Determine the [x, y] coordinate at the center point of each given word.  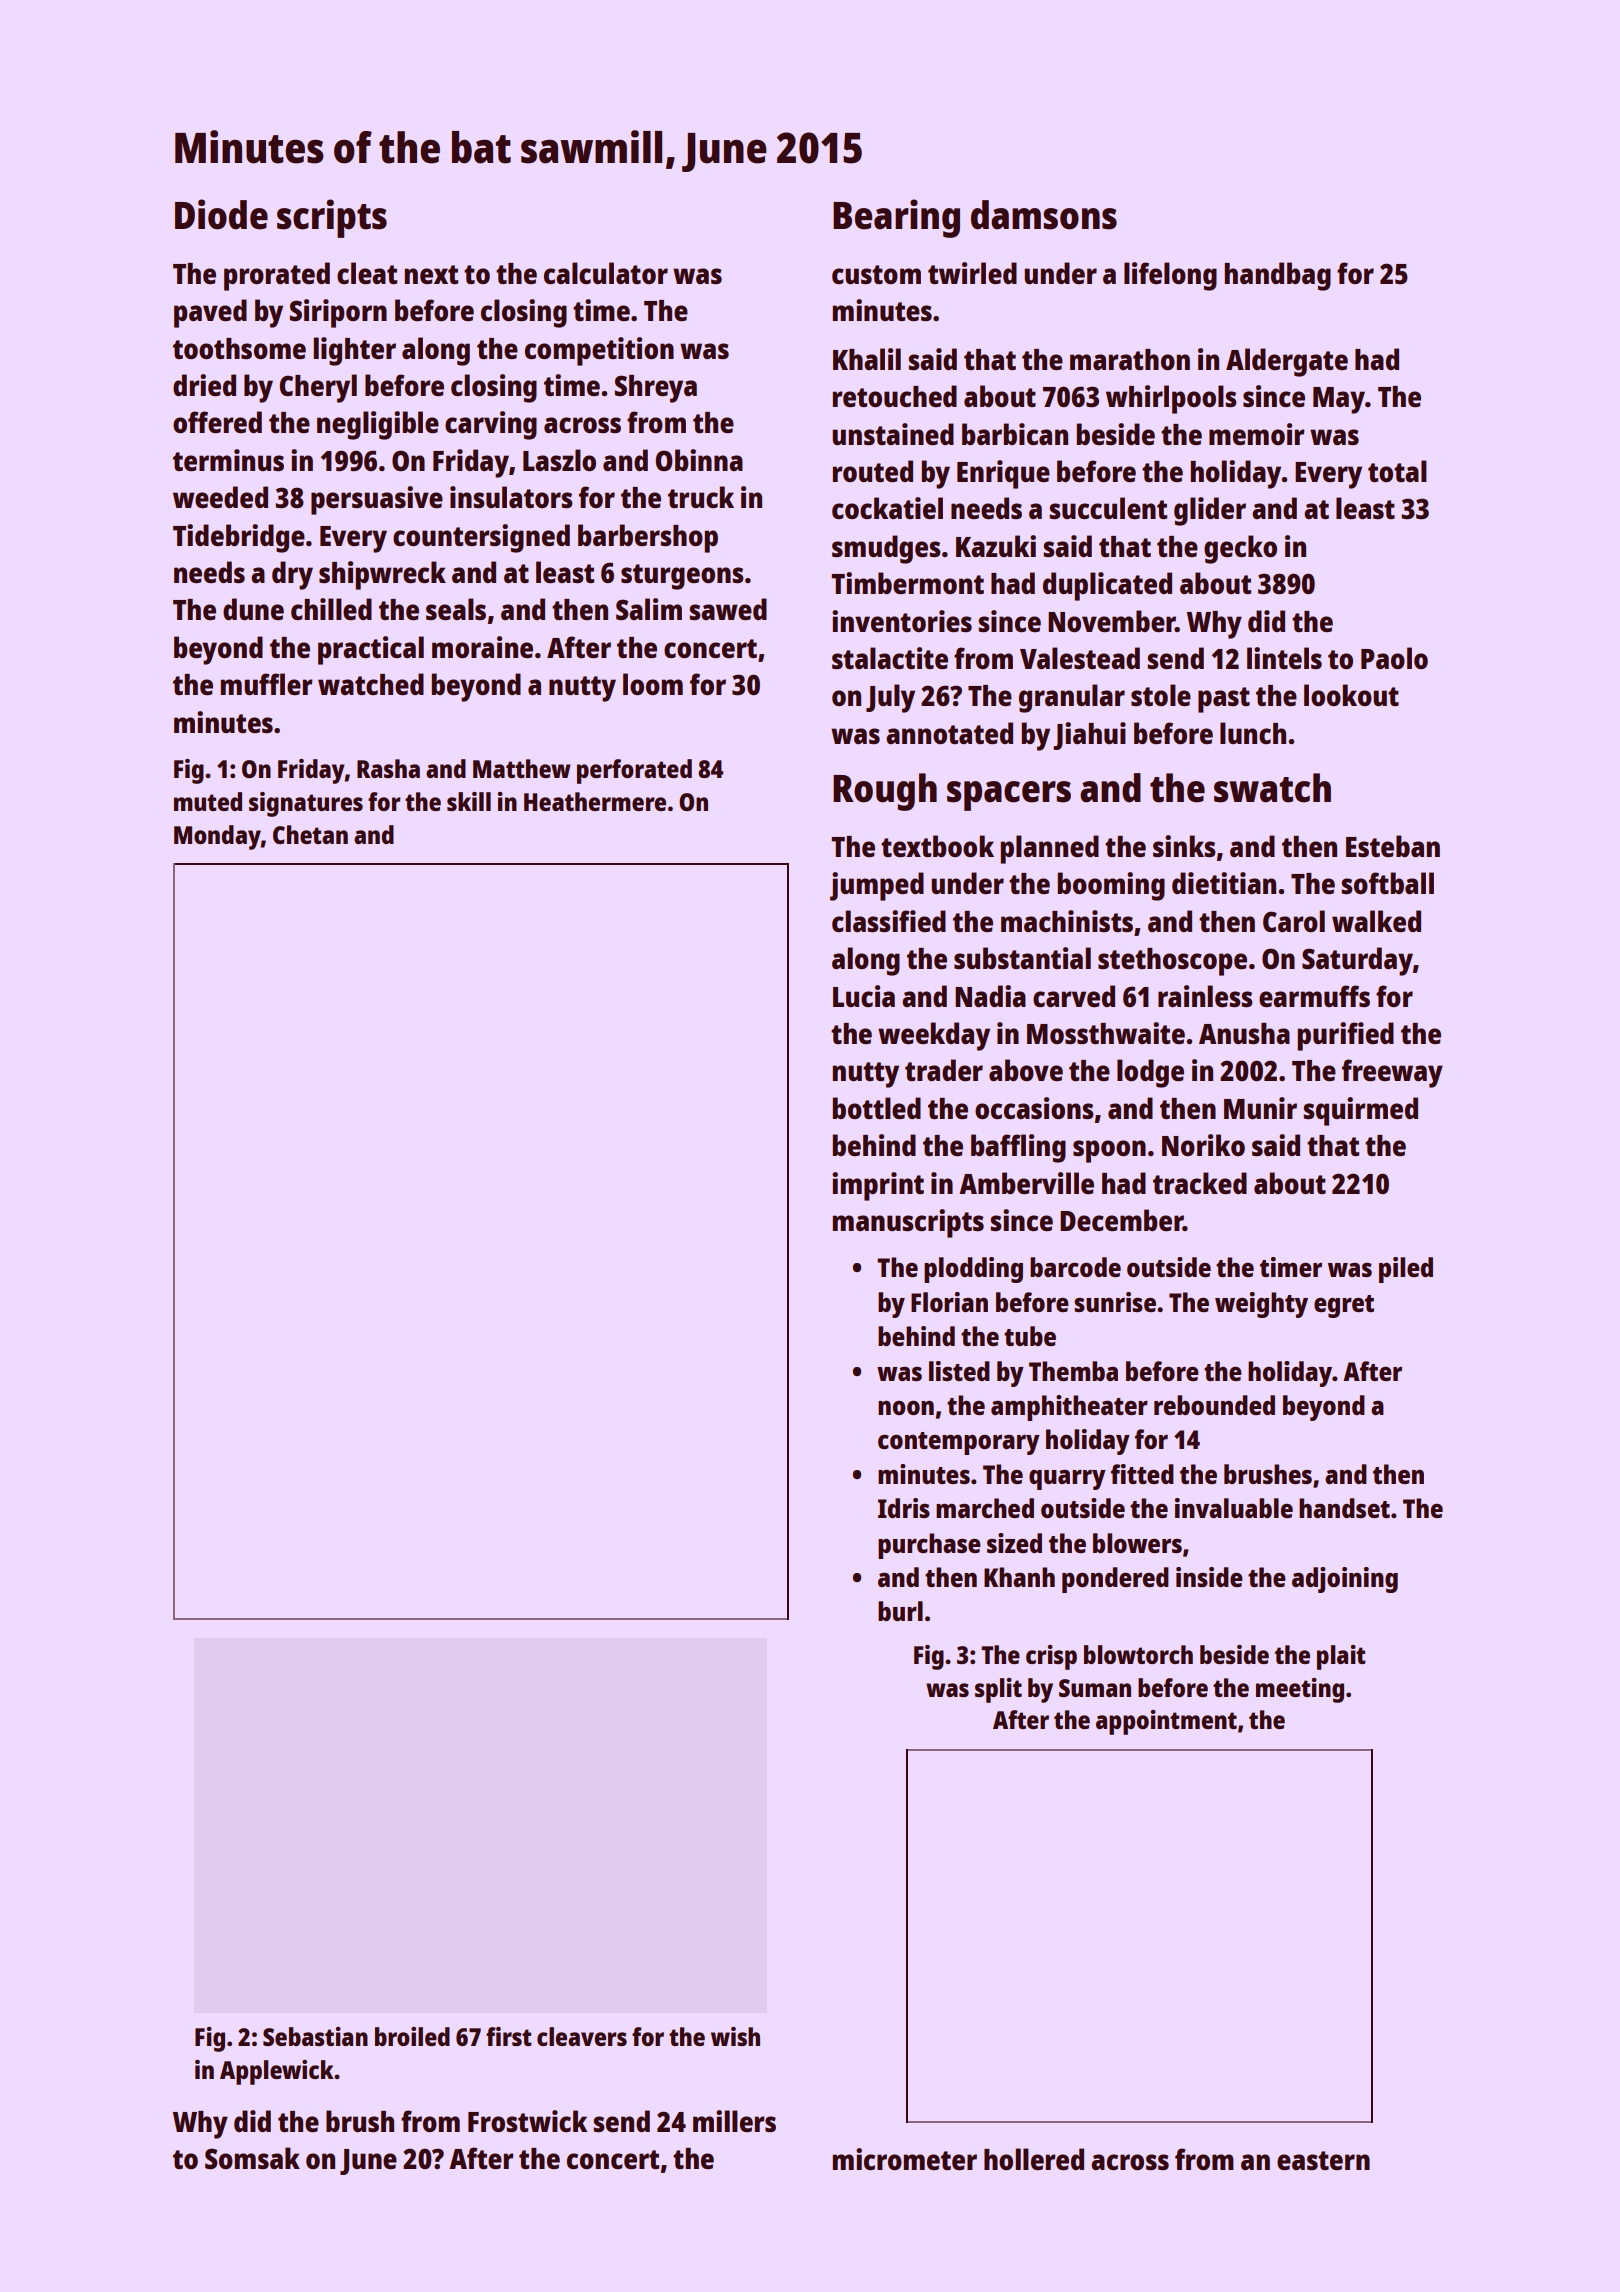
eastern [1323, 2160]
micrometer [904, 2159]
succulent [1108, 508]
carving [491, 425]
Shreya [656, 389]
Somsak [252, 2158]
